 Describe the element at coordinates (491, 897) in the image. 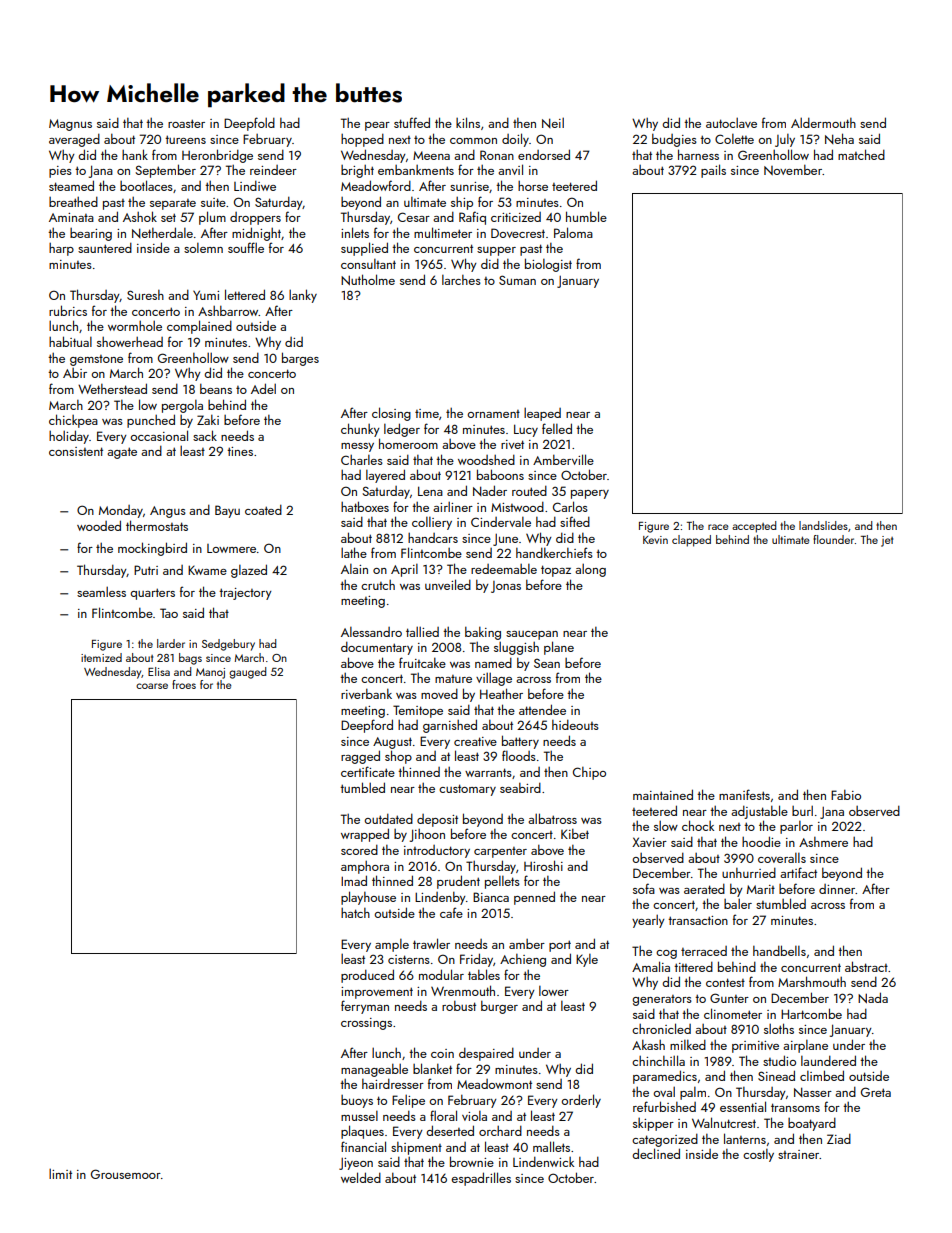

I see `Bianca` at that location.
